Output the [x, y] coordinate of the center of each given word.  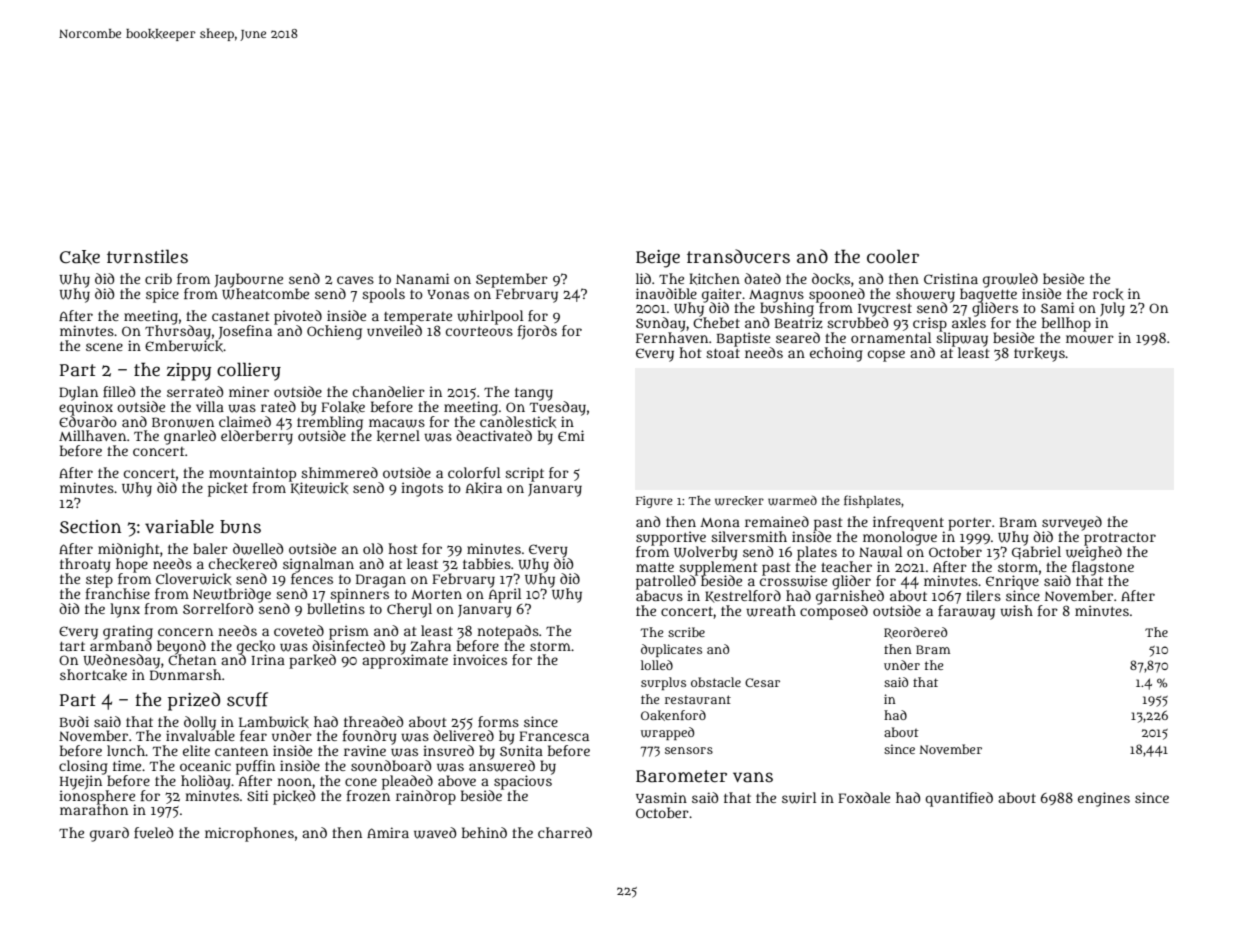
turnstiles [147, 256]
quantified [959, 799]
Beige [658, 259]
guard [109, 834]
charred [565, 832]
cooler [893, 256]
